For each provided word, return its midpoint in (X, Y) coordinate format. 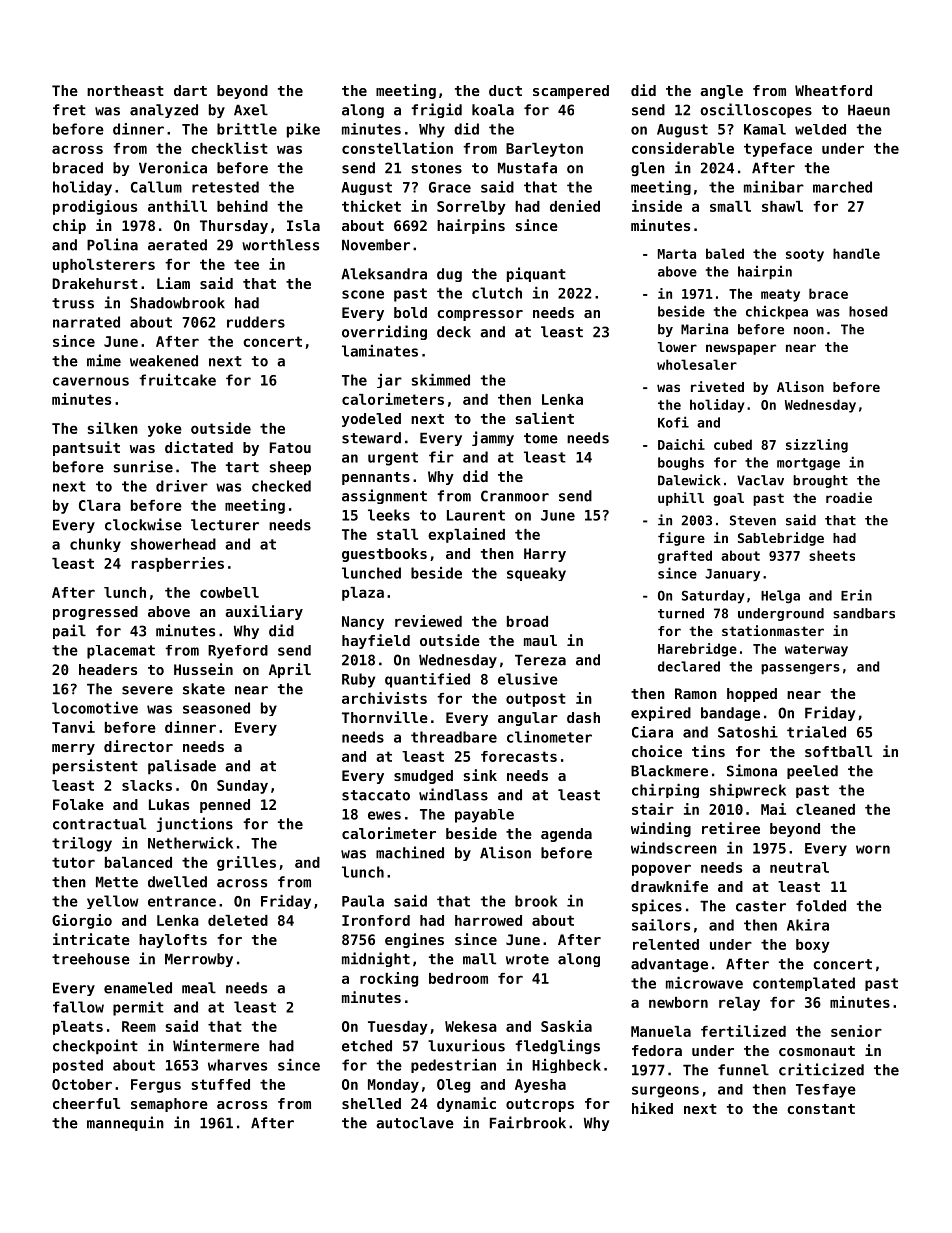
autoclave (415, 1123)
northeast (125, 90)
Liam (173, 283)
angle (721, 92)
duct (505, 90)
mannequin (125, 1123)
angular (528, 719)
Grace (450, 187)
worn (873, 849)
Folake (78, 804)
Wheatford (833, 90)
